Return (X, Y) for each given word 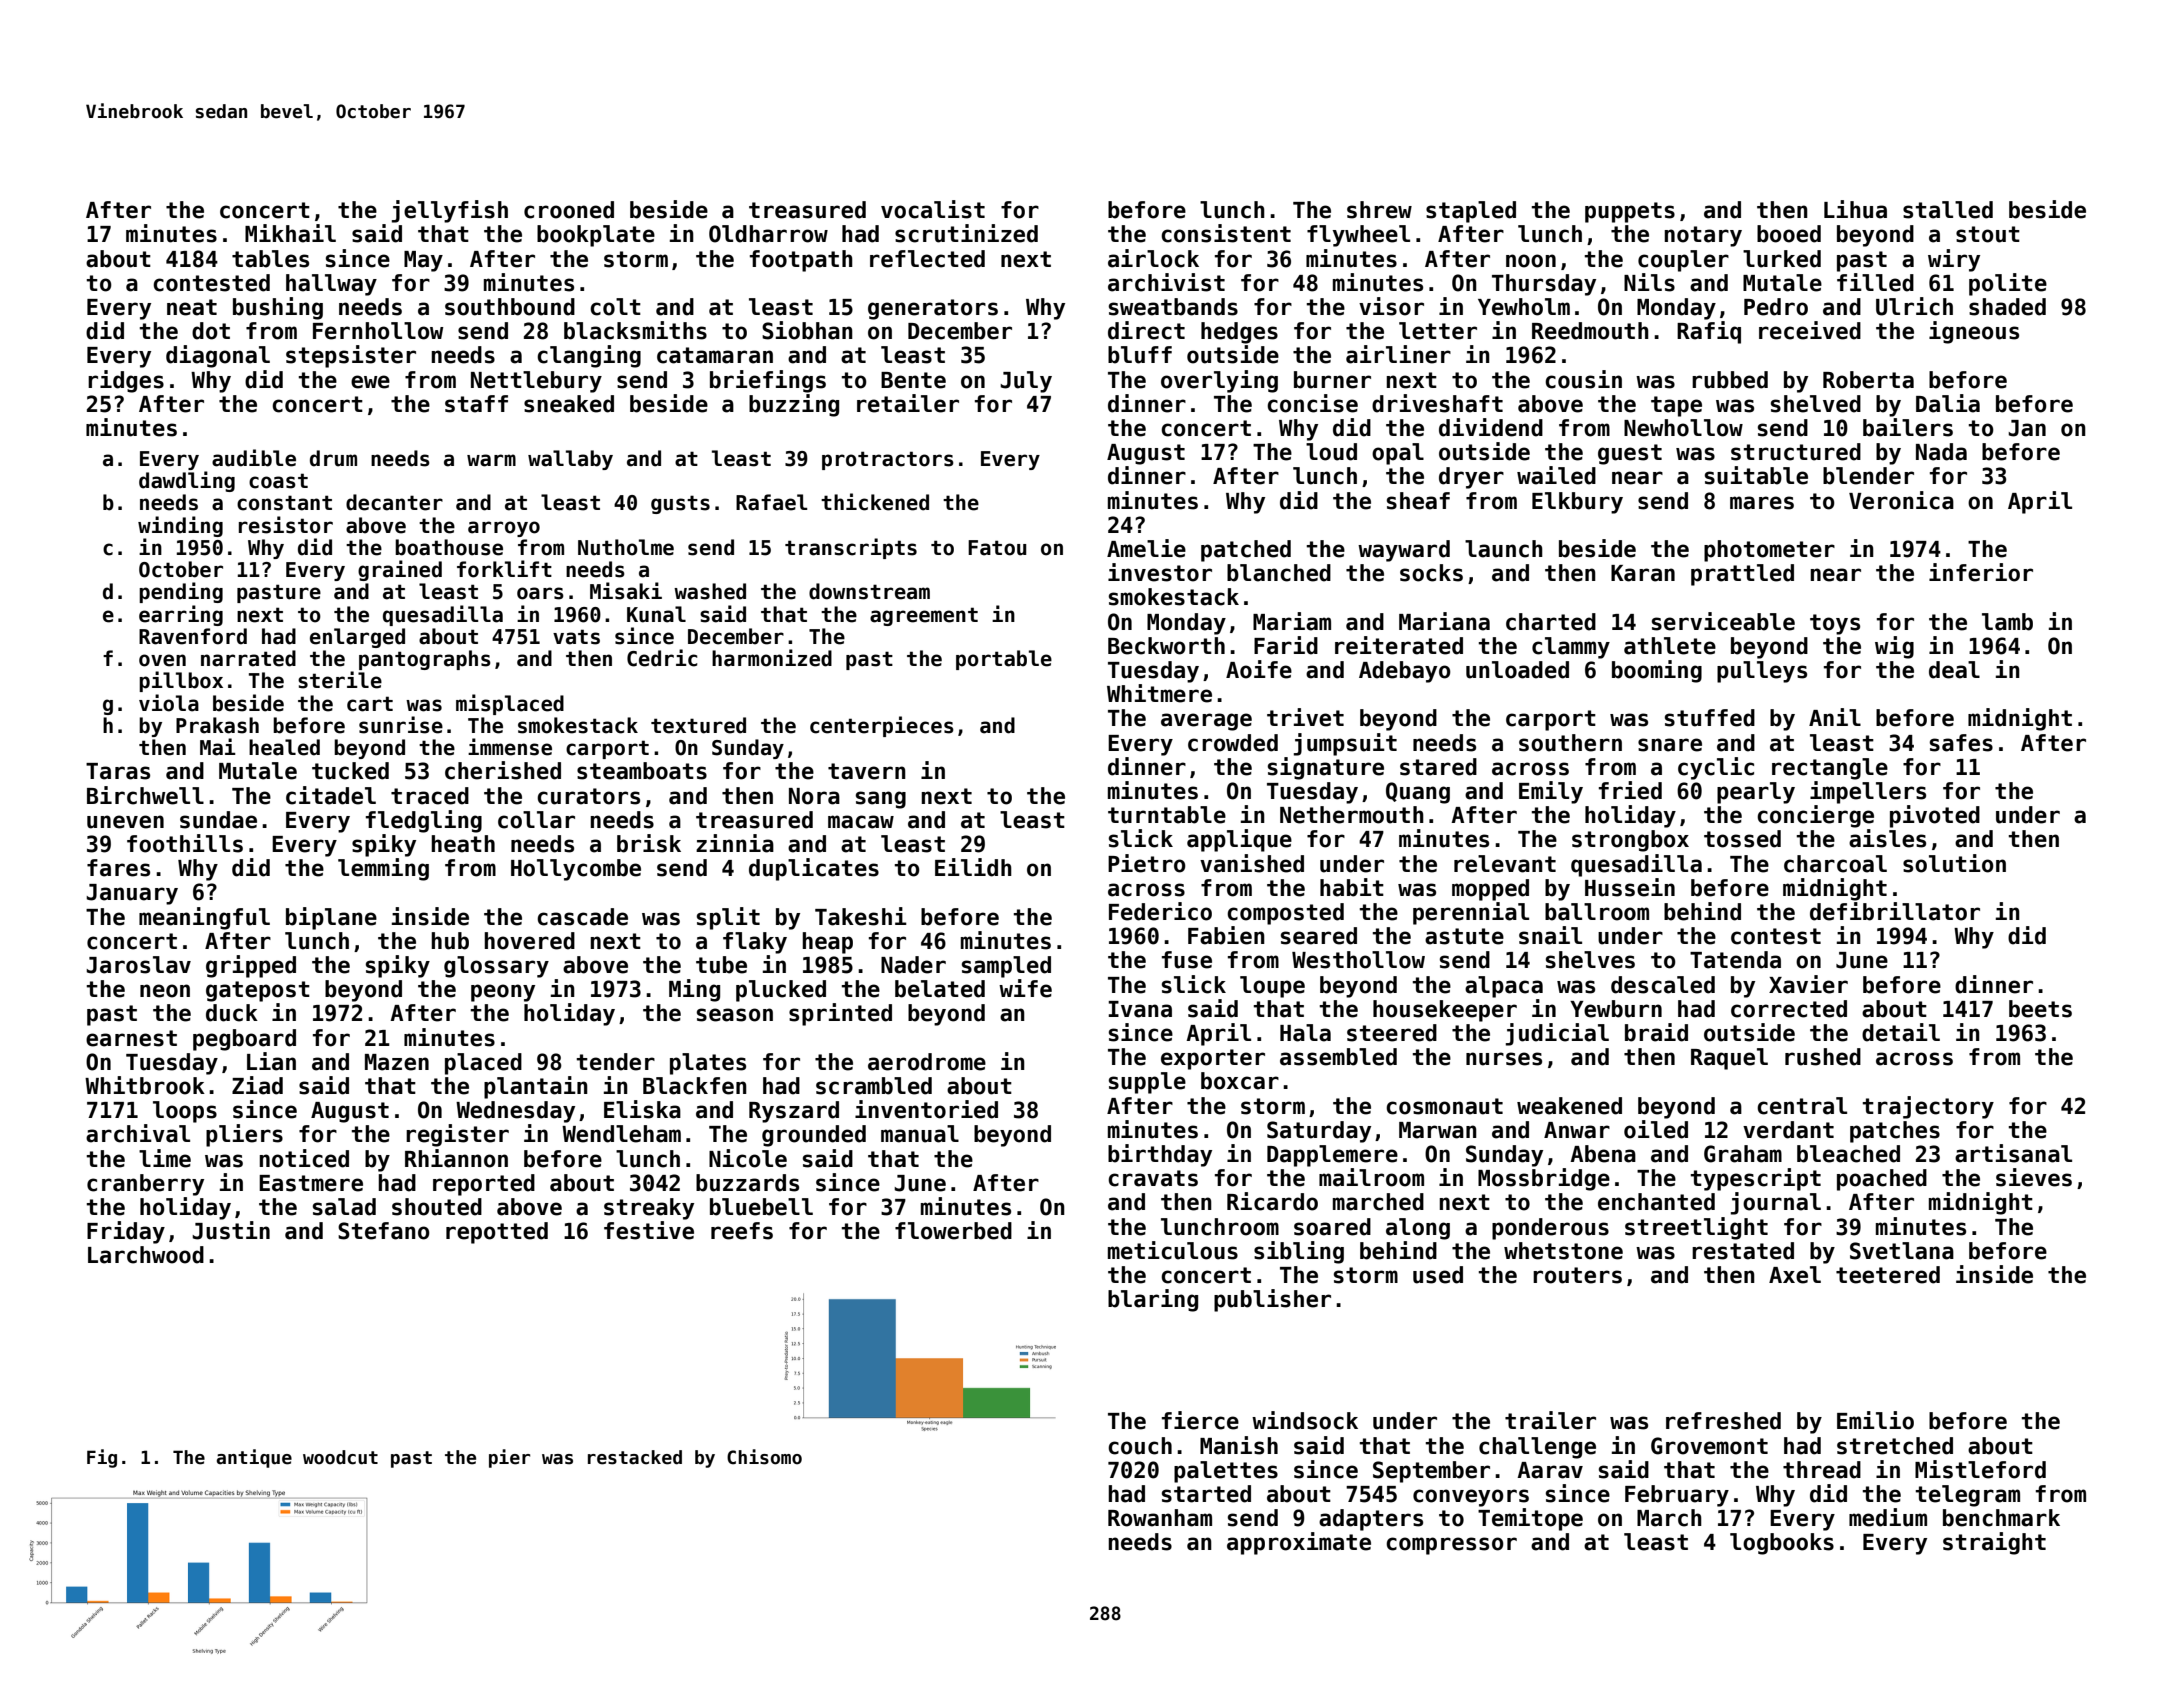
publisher (1272, 1300)
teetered (1888, 1275)
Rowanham (1160, 1518)
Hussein (1630, 887)
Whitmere (1159, 693)
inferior (1981, 572)
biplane (331, 918)
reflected (927, 259)
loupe (1272, 987)
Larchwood (146, 1255)
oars (540, 593)
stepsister (351, 356)
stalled (1948, 210)
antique (254, 1458)
